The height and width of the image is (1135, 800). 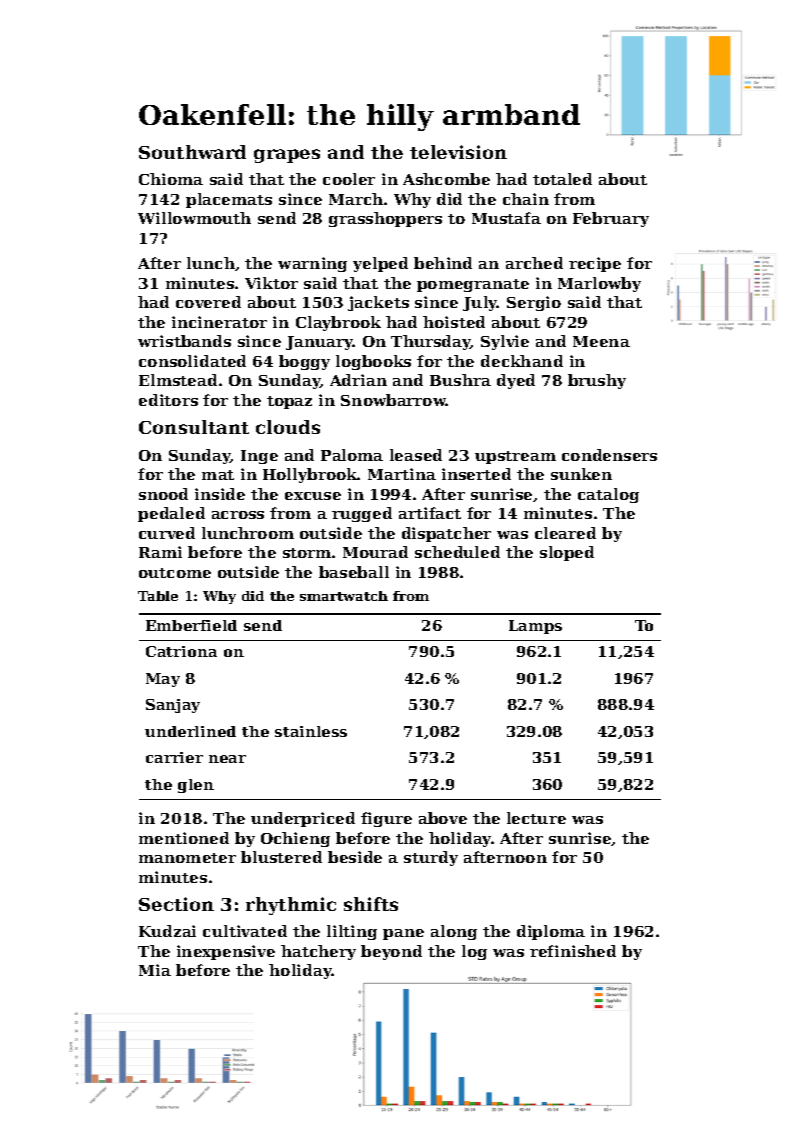 What do you see at coordinates (226, 952) in the image?
I see `inexpensive` at bounding box center [226, 952].
